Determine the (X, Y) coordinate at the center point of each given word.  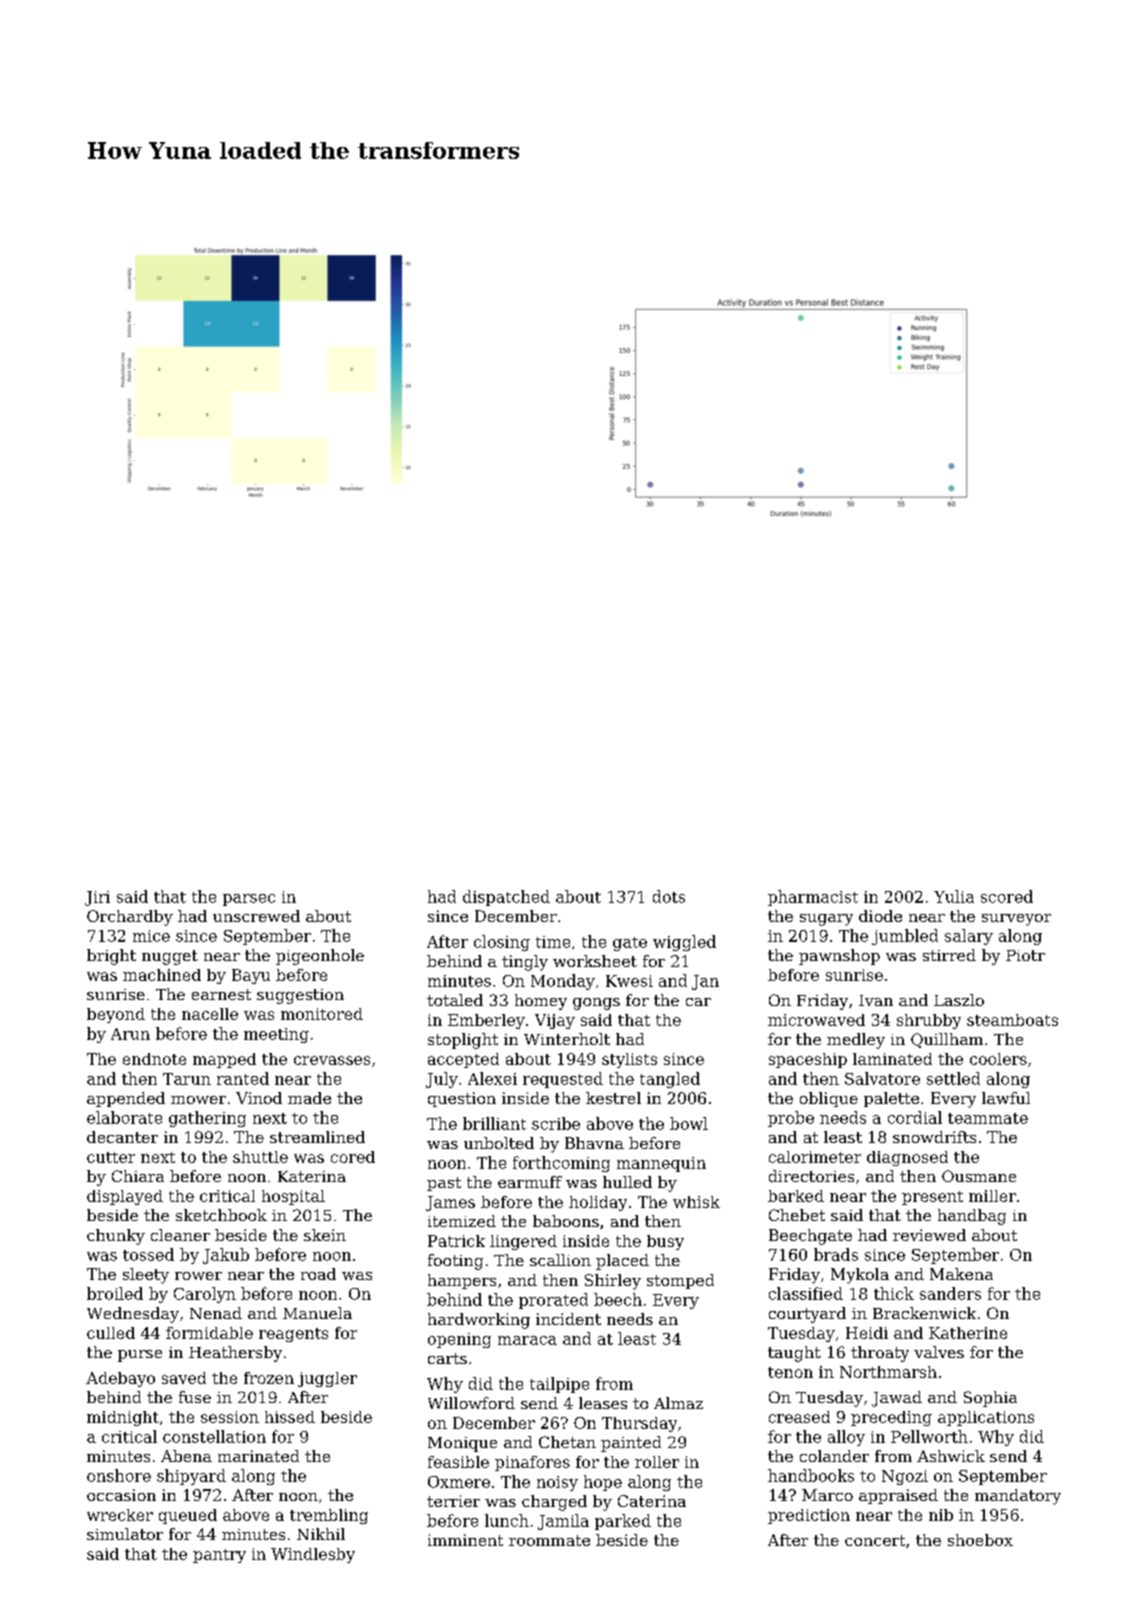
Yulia (954, 896)
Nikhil (321, 1534)
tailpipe (559, 1385)
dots (669, 896)
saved (184, 1378)
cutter (111, 1157)
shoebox (980, 1540)
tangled (670, 1080)
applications (986, 1418)
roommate (549, 1540)
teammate (988, 1118)
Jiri (97, 898)
